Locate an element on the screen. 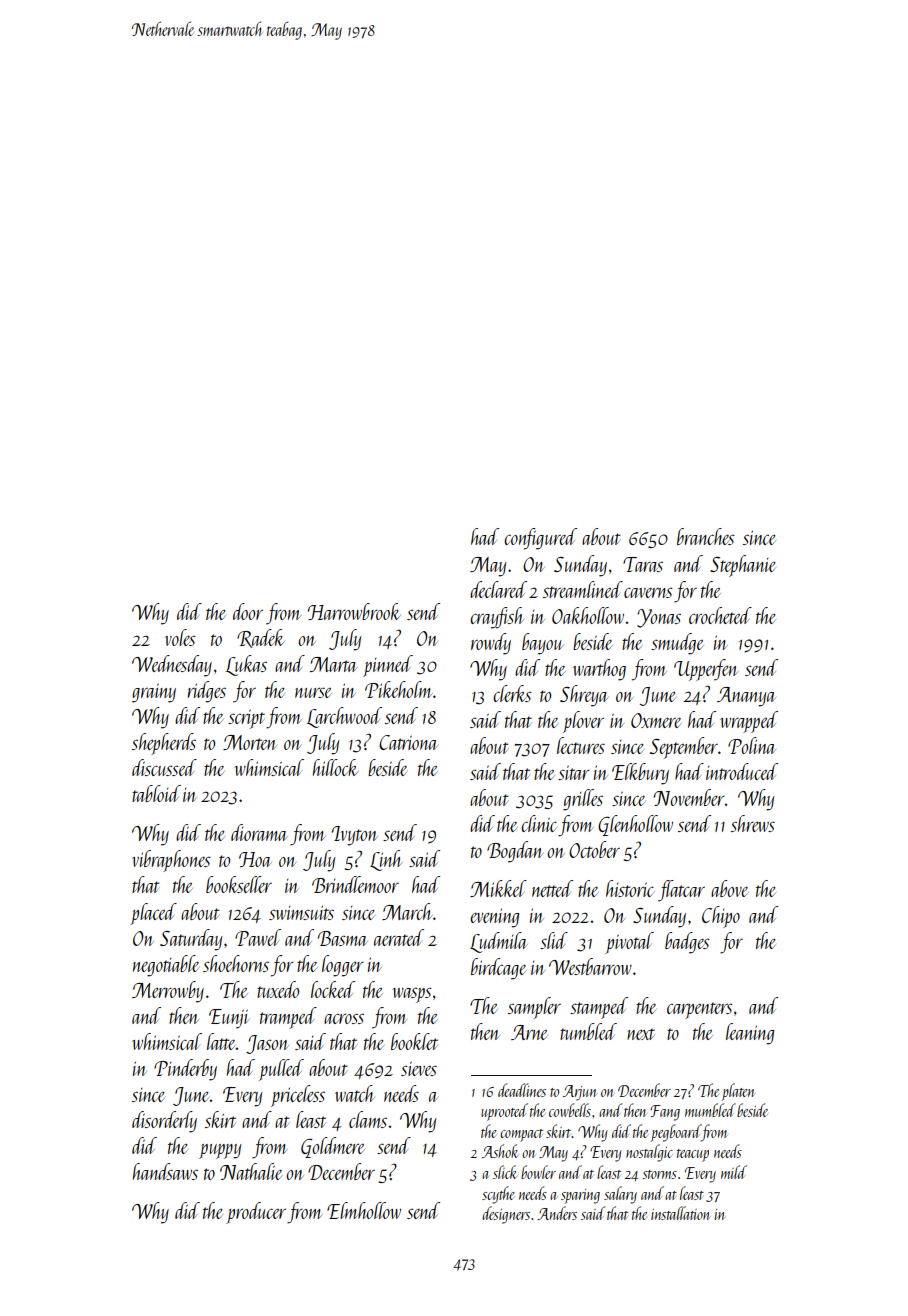  pivotal is located at coordinates (629, 943).
